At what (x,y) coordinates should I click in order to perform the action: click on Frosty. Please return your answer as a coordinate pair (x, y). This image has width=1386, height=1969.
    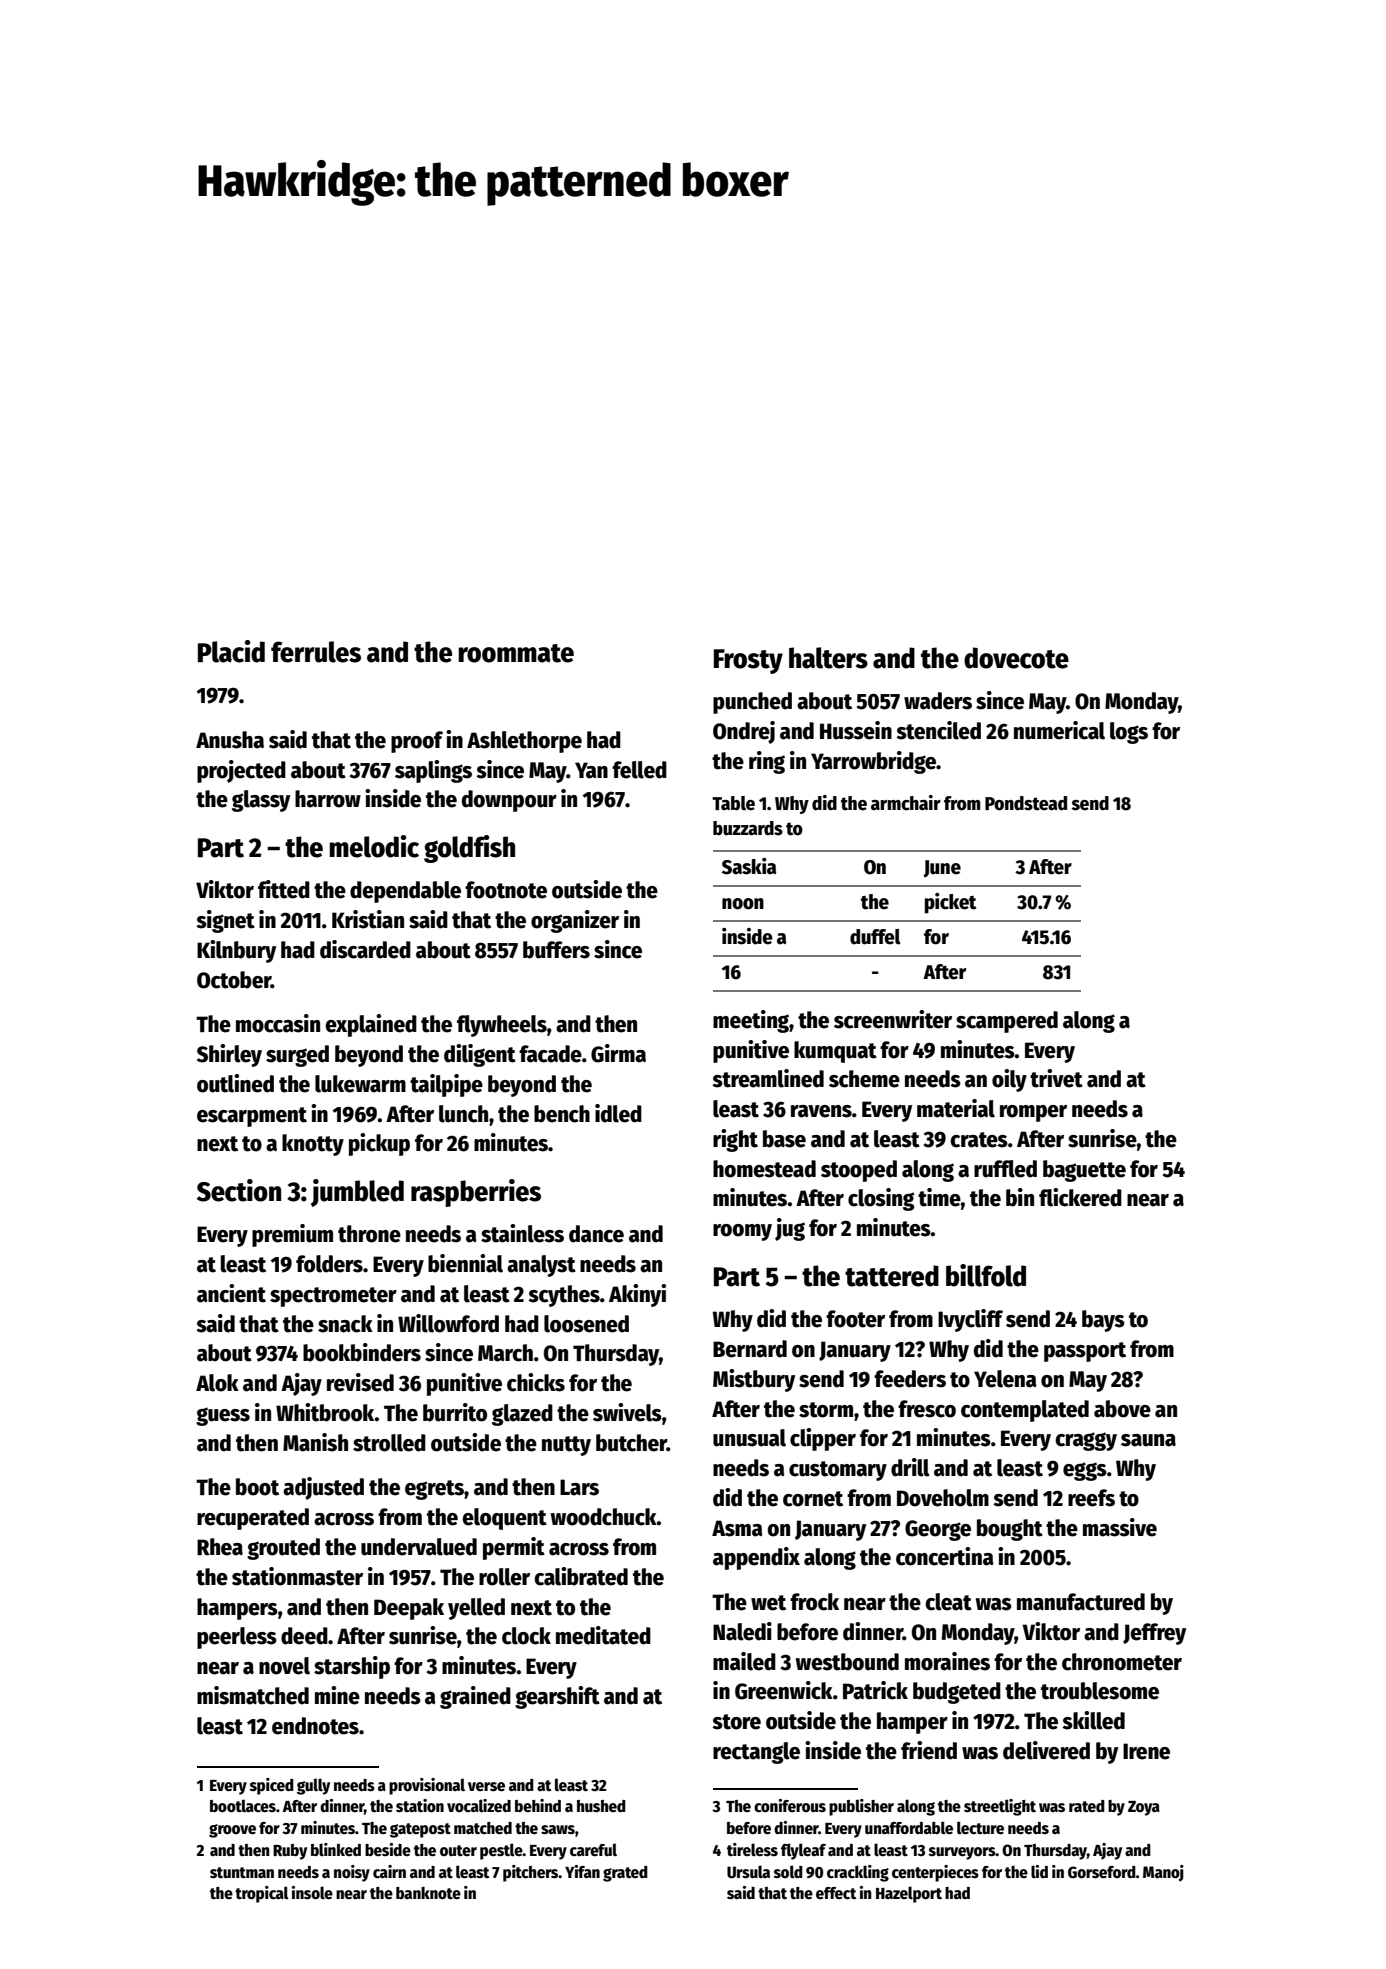
    Looking at the image, I should click on (748, 661).
